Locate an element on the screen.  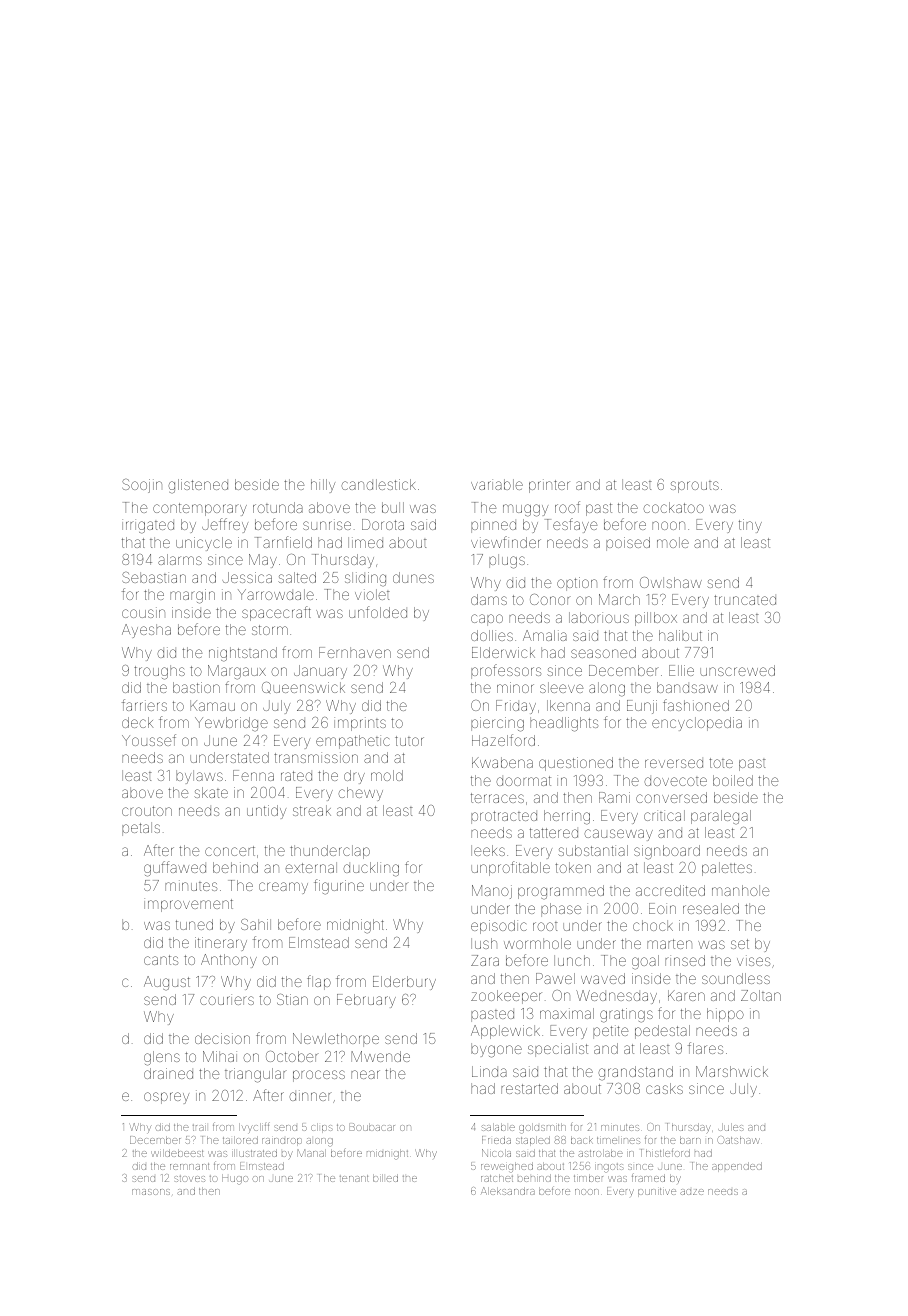
Jeffrey is located at coordinates (225, 525).
